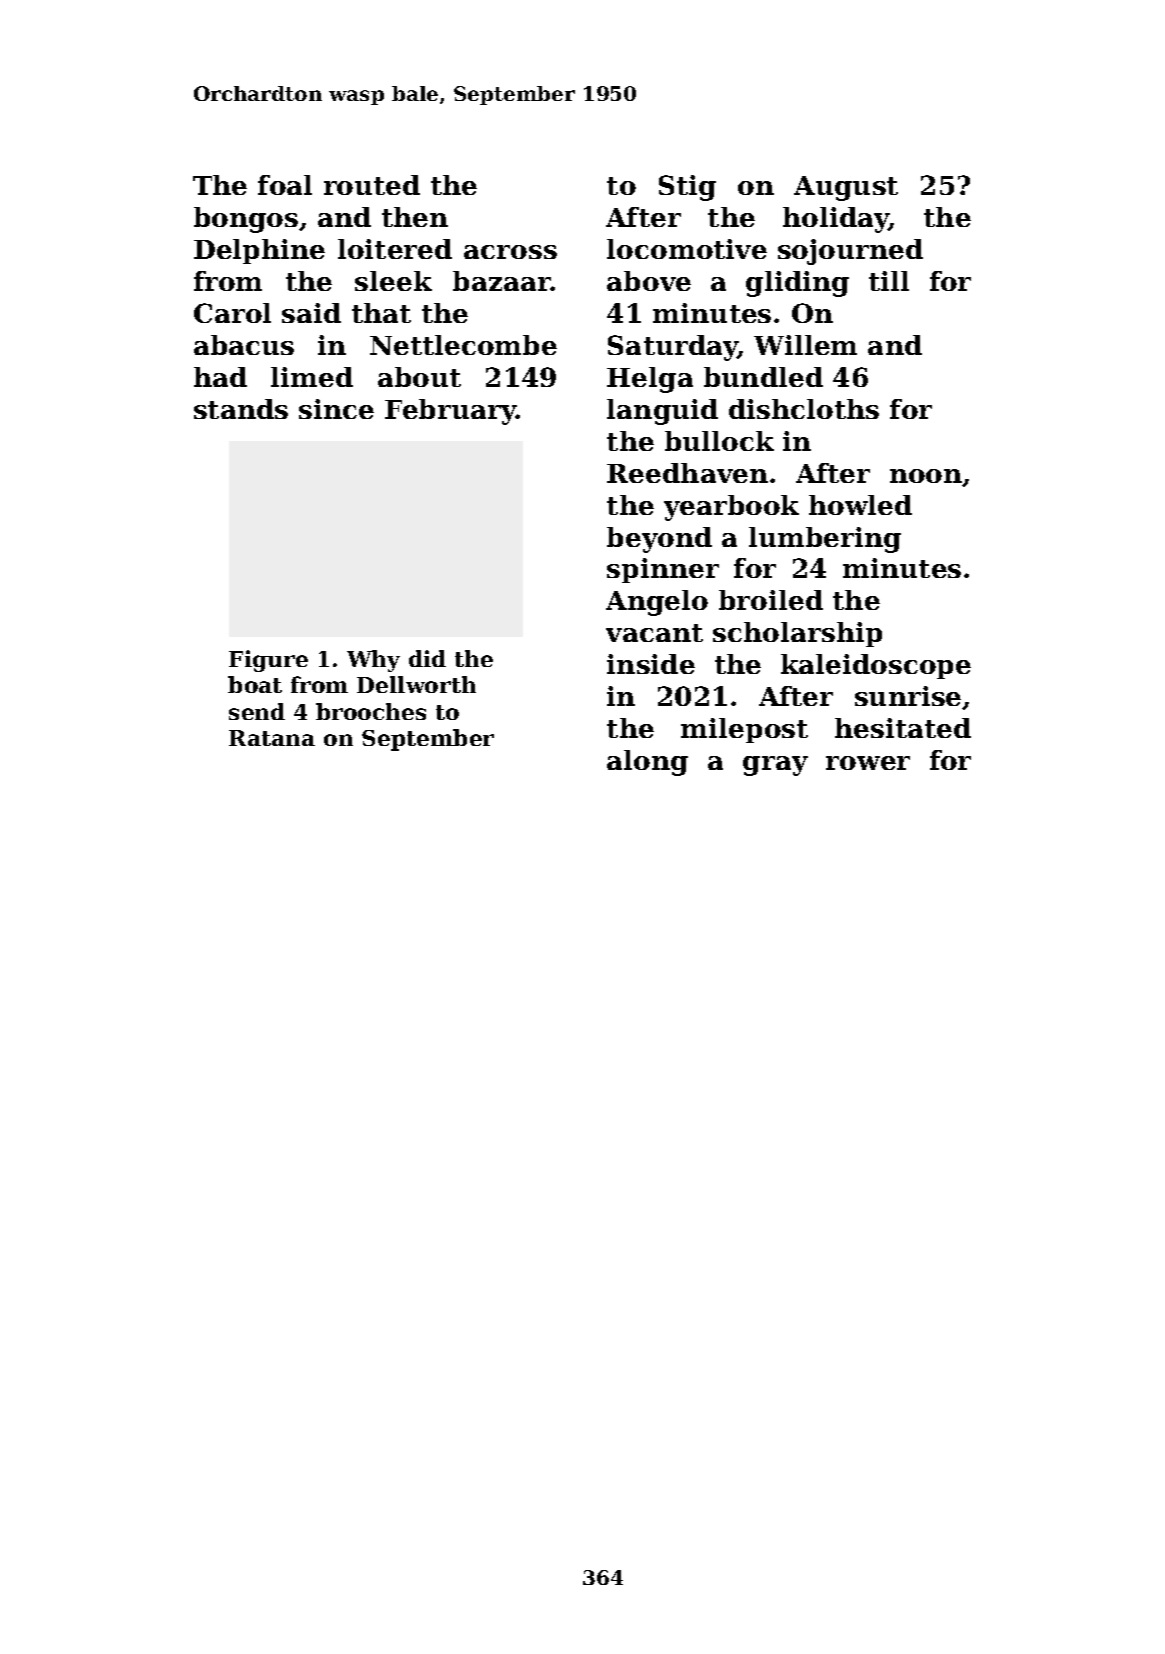 The image size is (1165, 1654). What do you see at coordinates (451, 412) in the screenshot?
I see `February` at bounding box center [451, 412].
